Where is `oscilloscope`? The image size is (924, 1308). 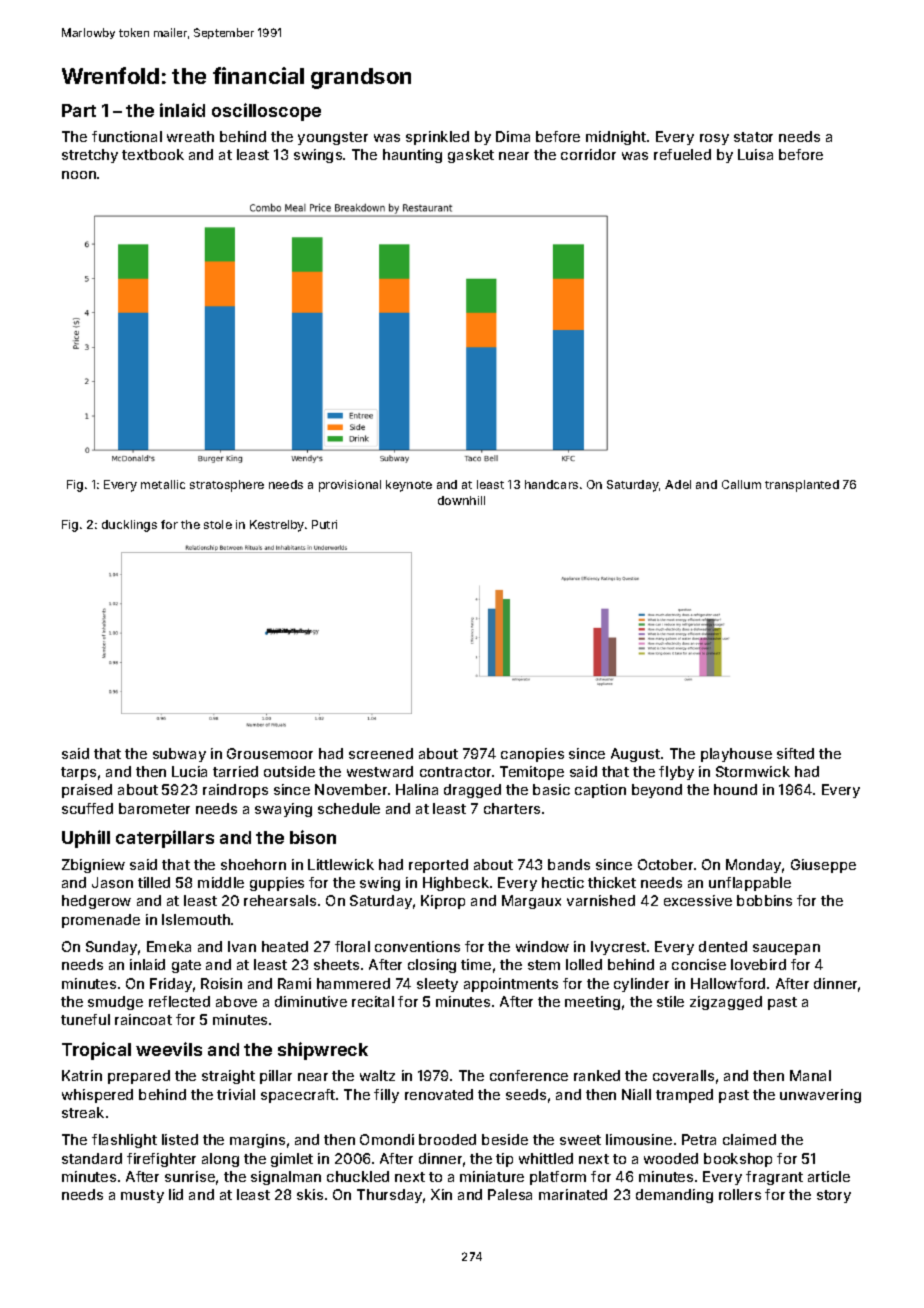
oscilloscope is located at coordinates (266, 112).
